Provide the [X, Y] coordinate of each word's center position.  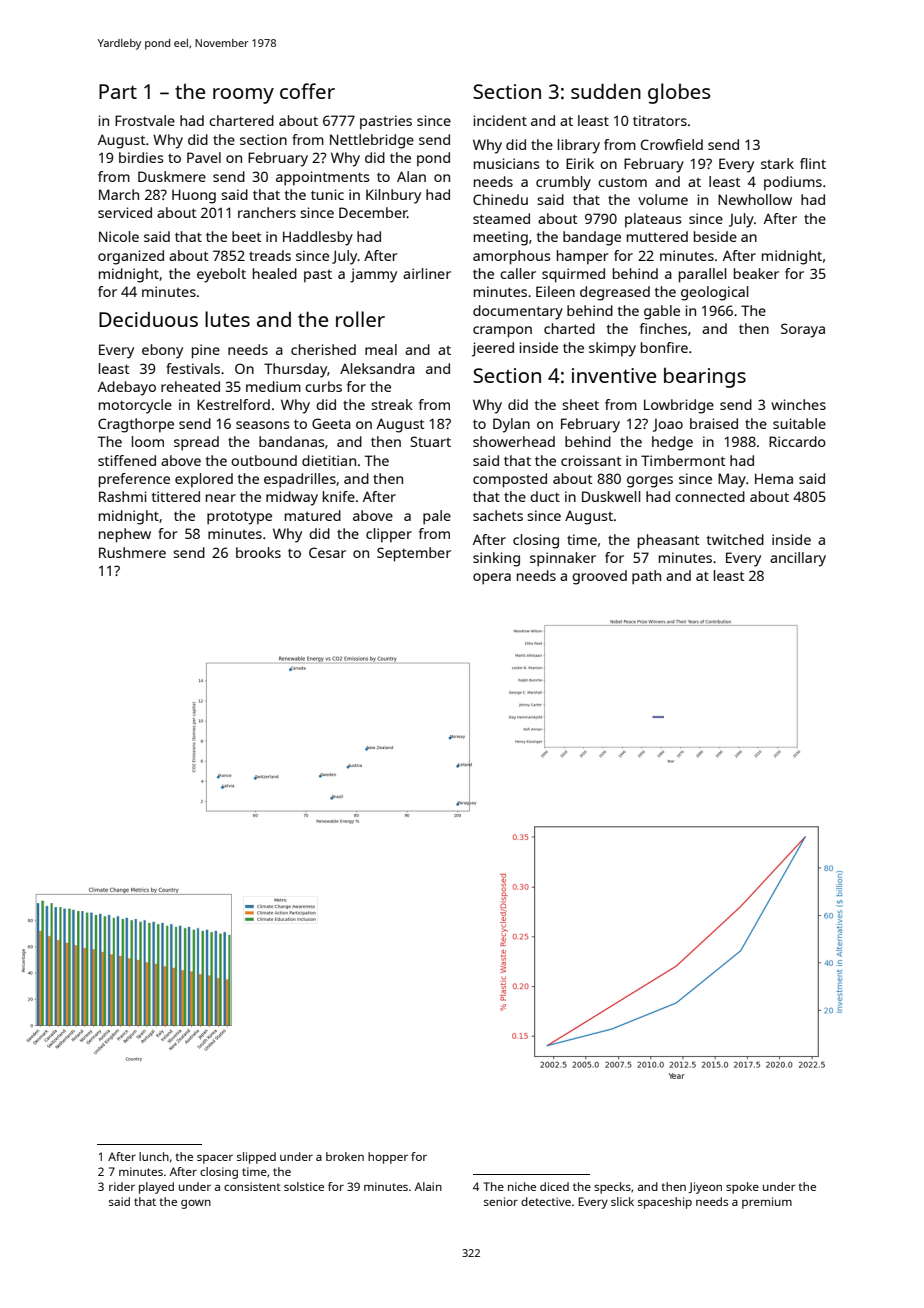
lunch [154, 1156]
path [646, 577]
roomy [243, 96]
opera [492, 579]
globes [679, 93]
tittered [176, 496]
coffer [307, 91]
